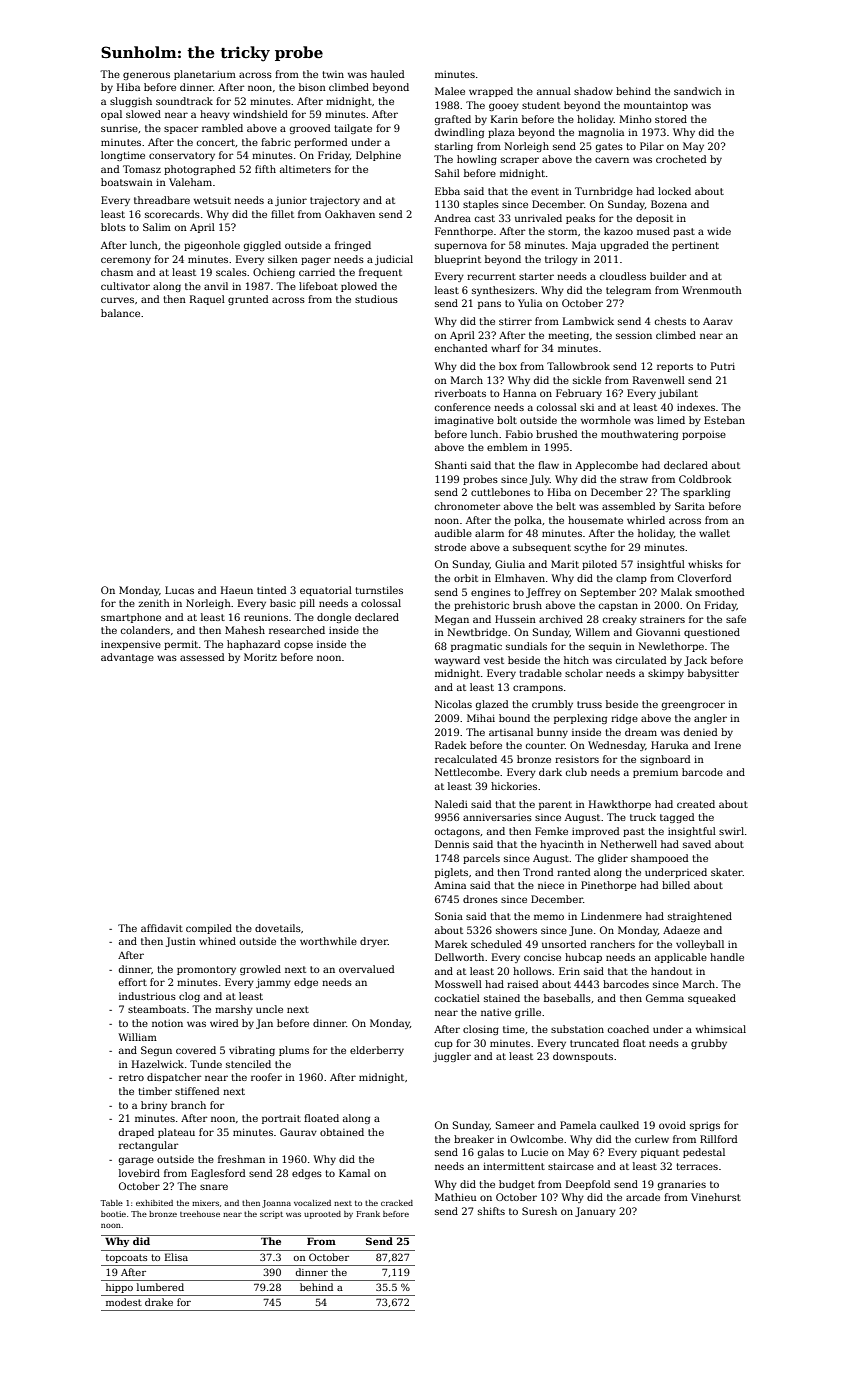 The height and width of the document is (1400, 849). I want to click on advantage, so click(127, 658).
